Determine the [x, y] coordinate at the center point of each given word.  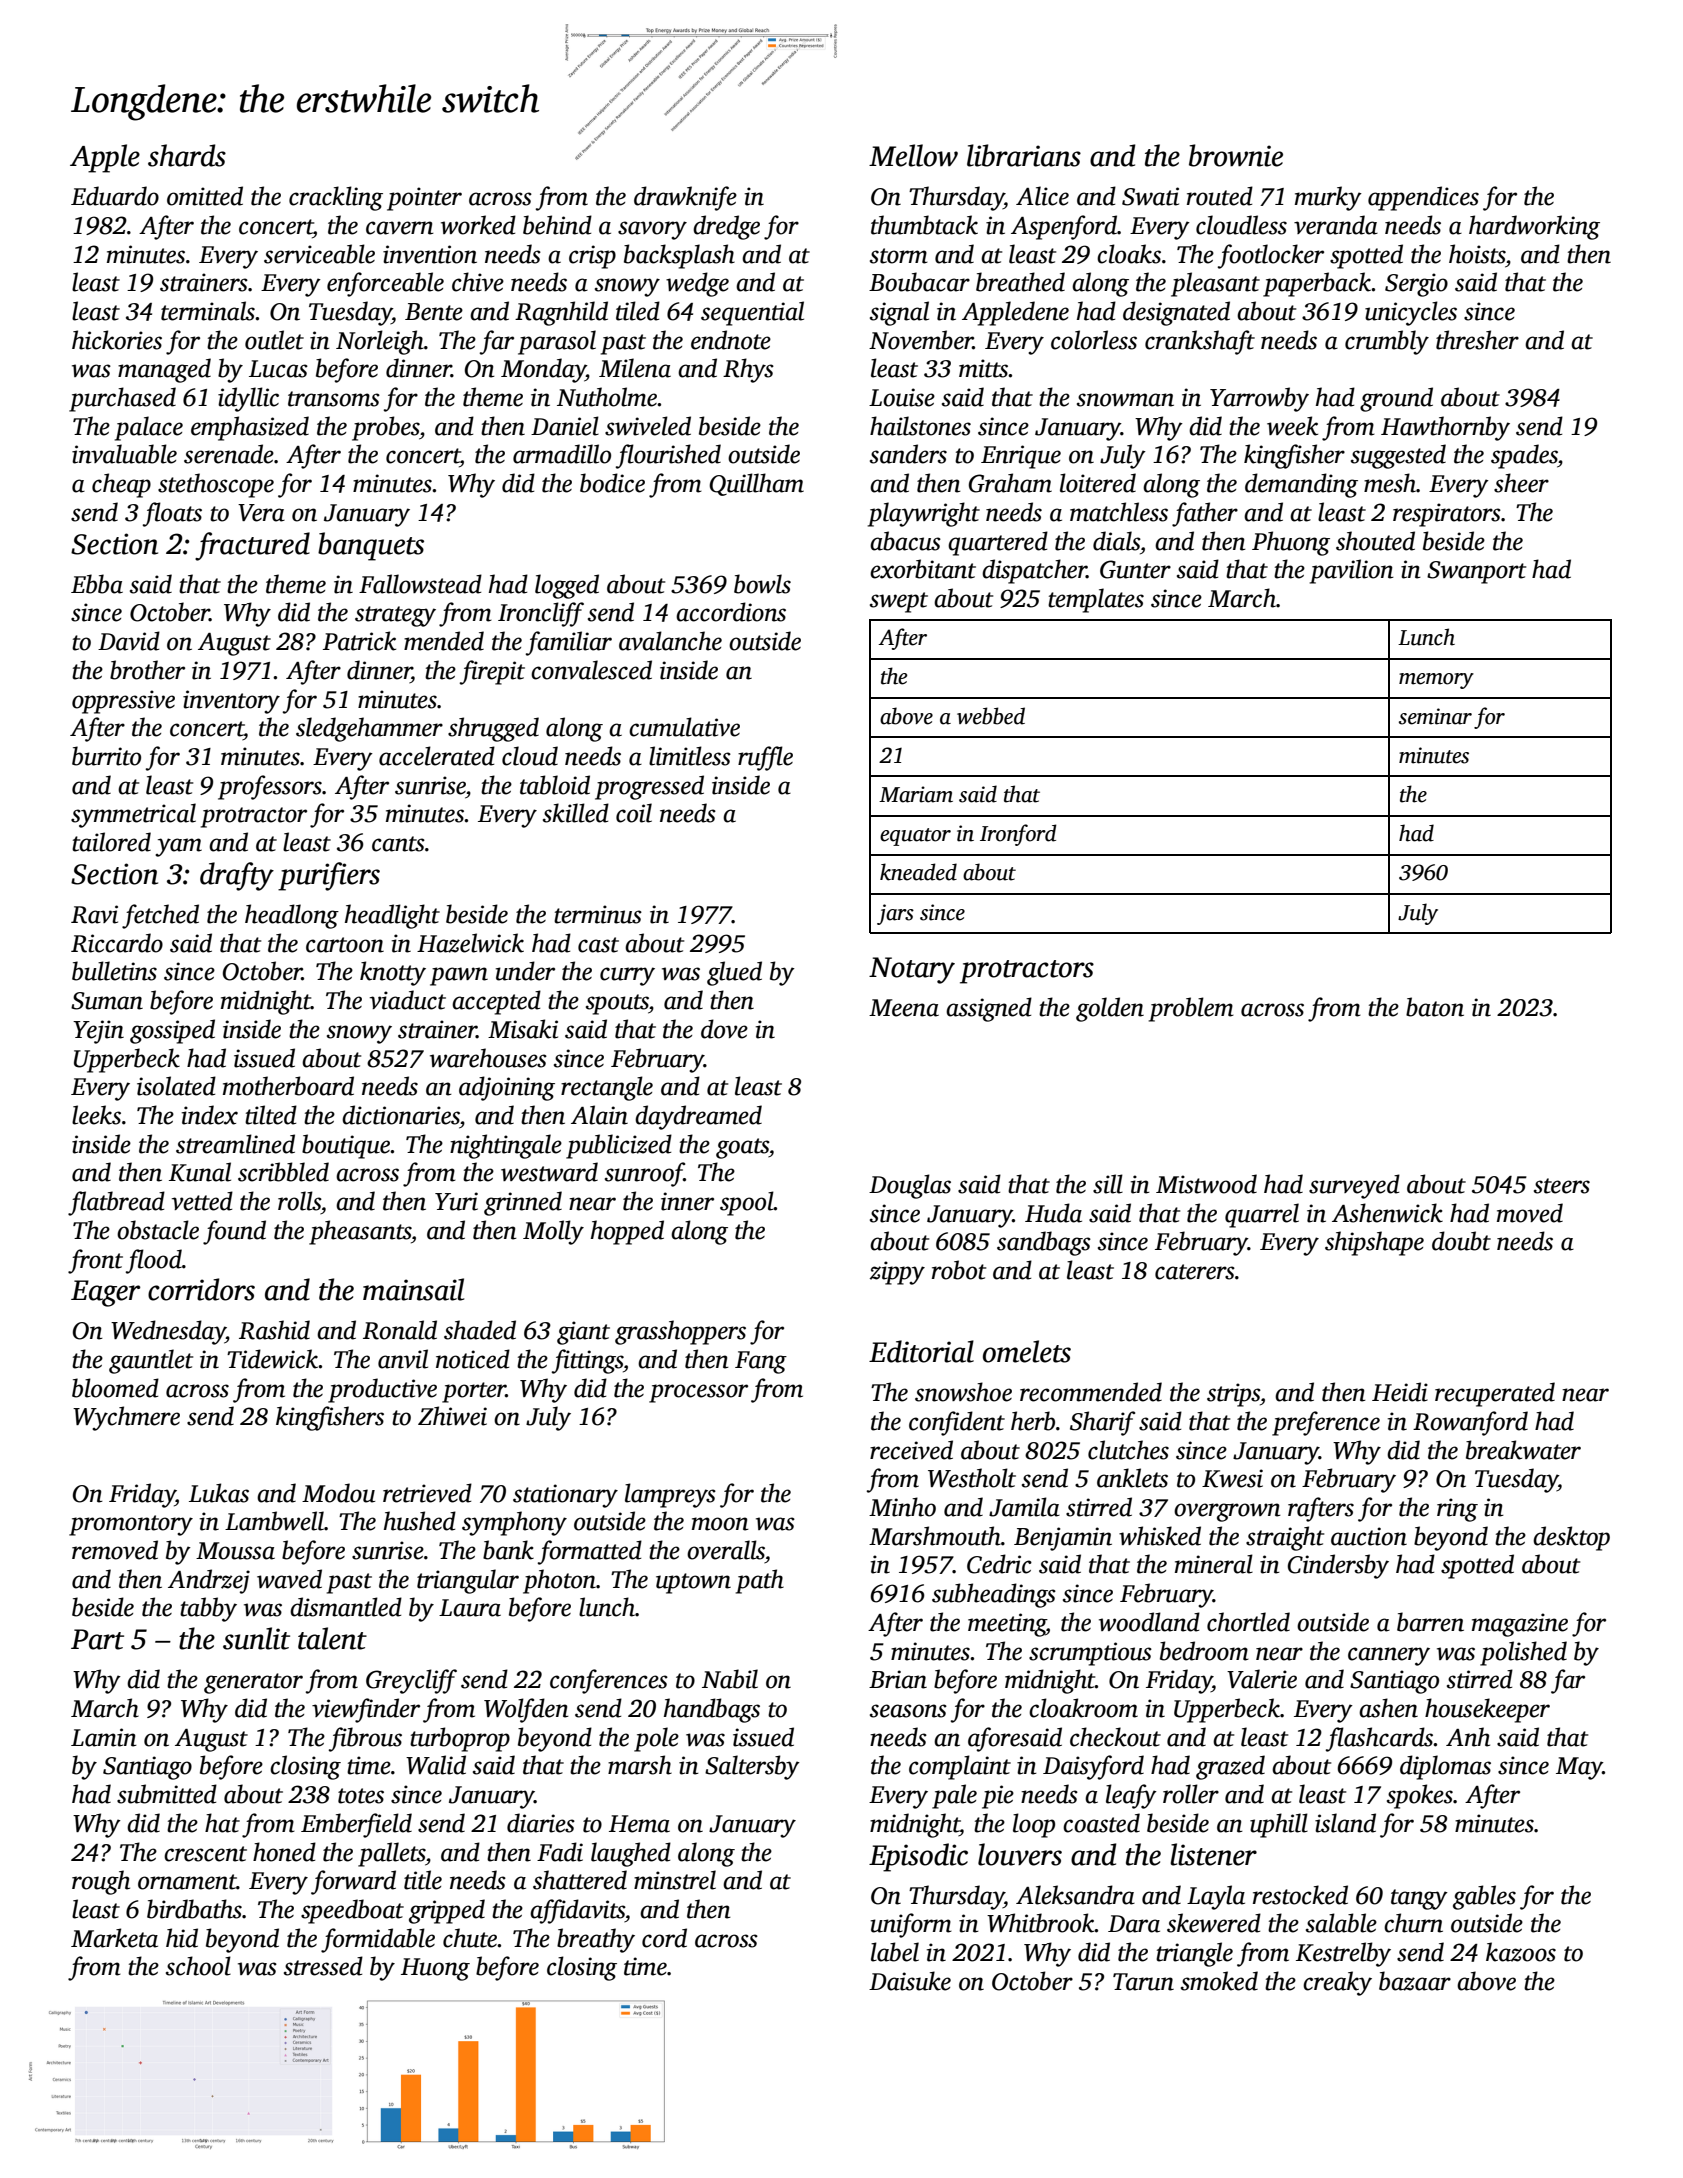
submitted [167, 1794]
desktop [1571, 1538]
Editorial [921, 1351]
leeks [96, 1115]
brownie [1236, 155]
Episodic [918, 1857]
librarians [1024, 155]
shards [187, 155]
